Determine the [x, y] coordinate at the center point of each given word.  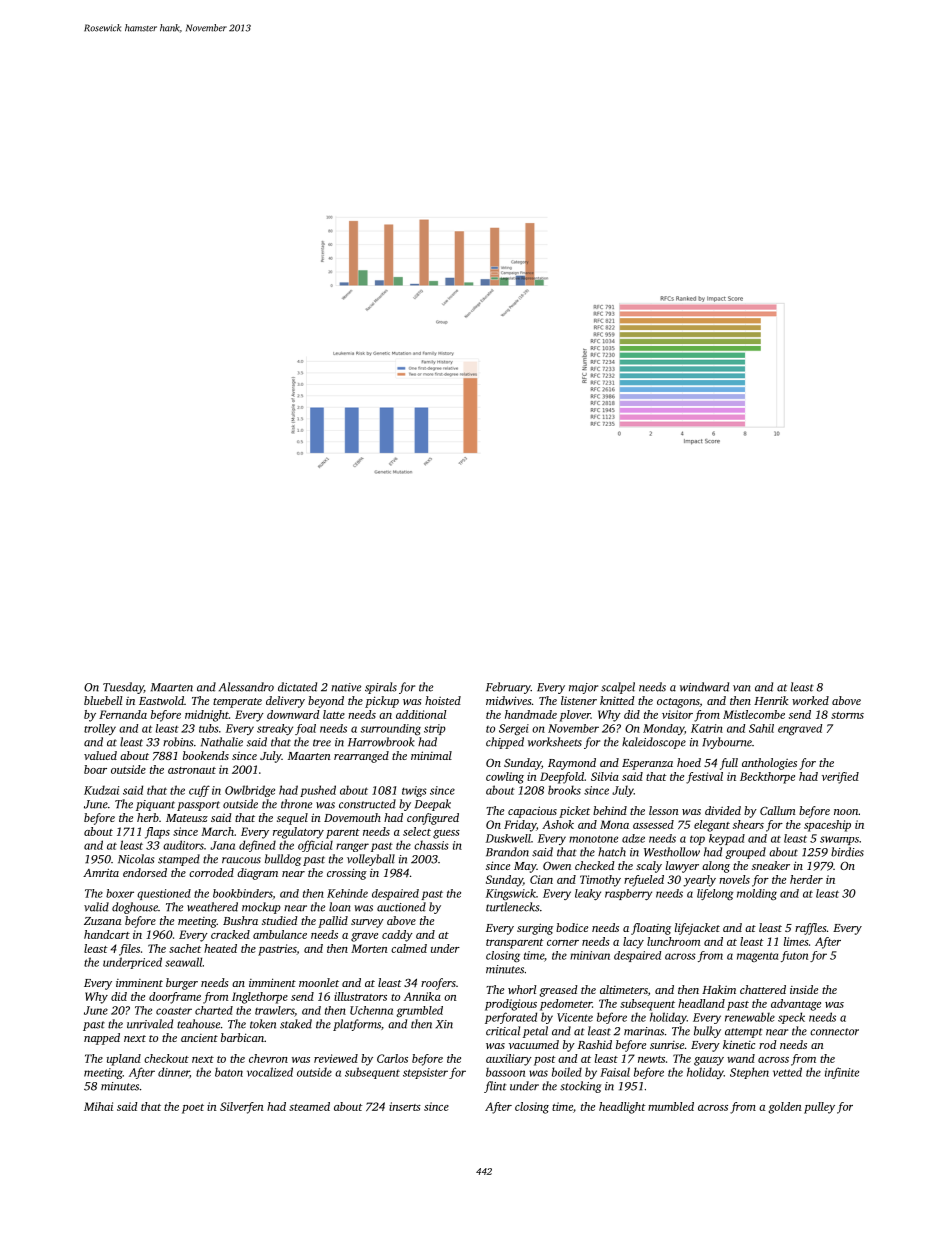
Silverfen [242, 1108]
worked [810, 700]
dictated [297, 687]
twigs [414, 791]
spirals [381, 688]
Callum [777, 810]
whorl [522, 989]
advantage [796, 1005]
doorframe [175, 998]
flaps [157, 833]
